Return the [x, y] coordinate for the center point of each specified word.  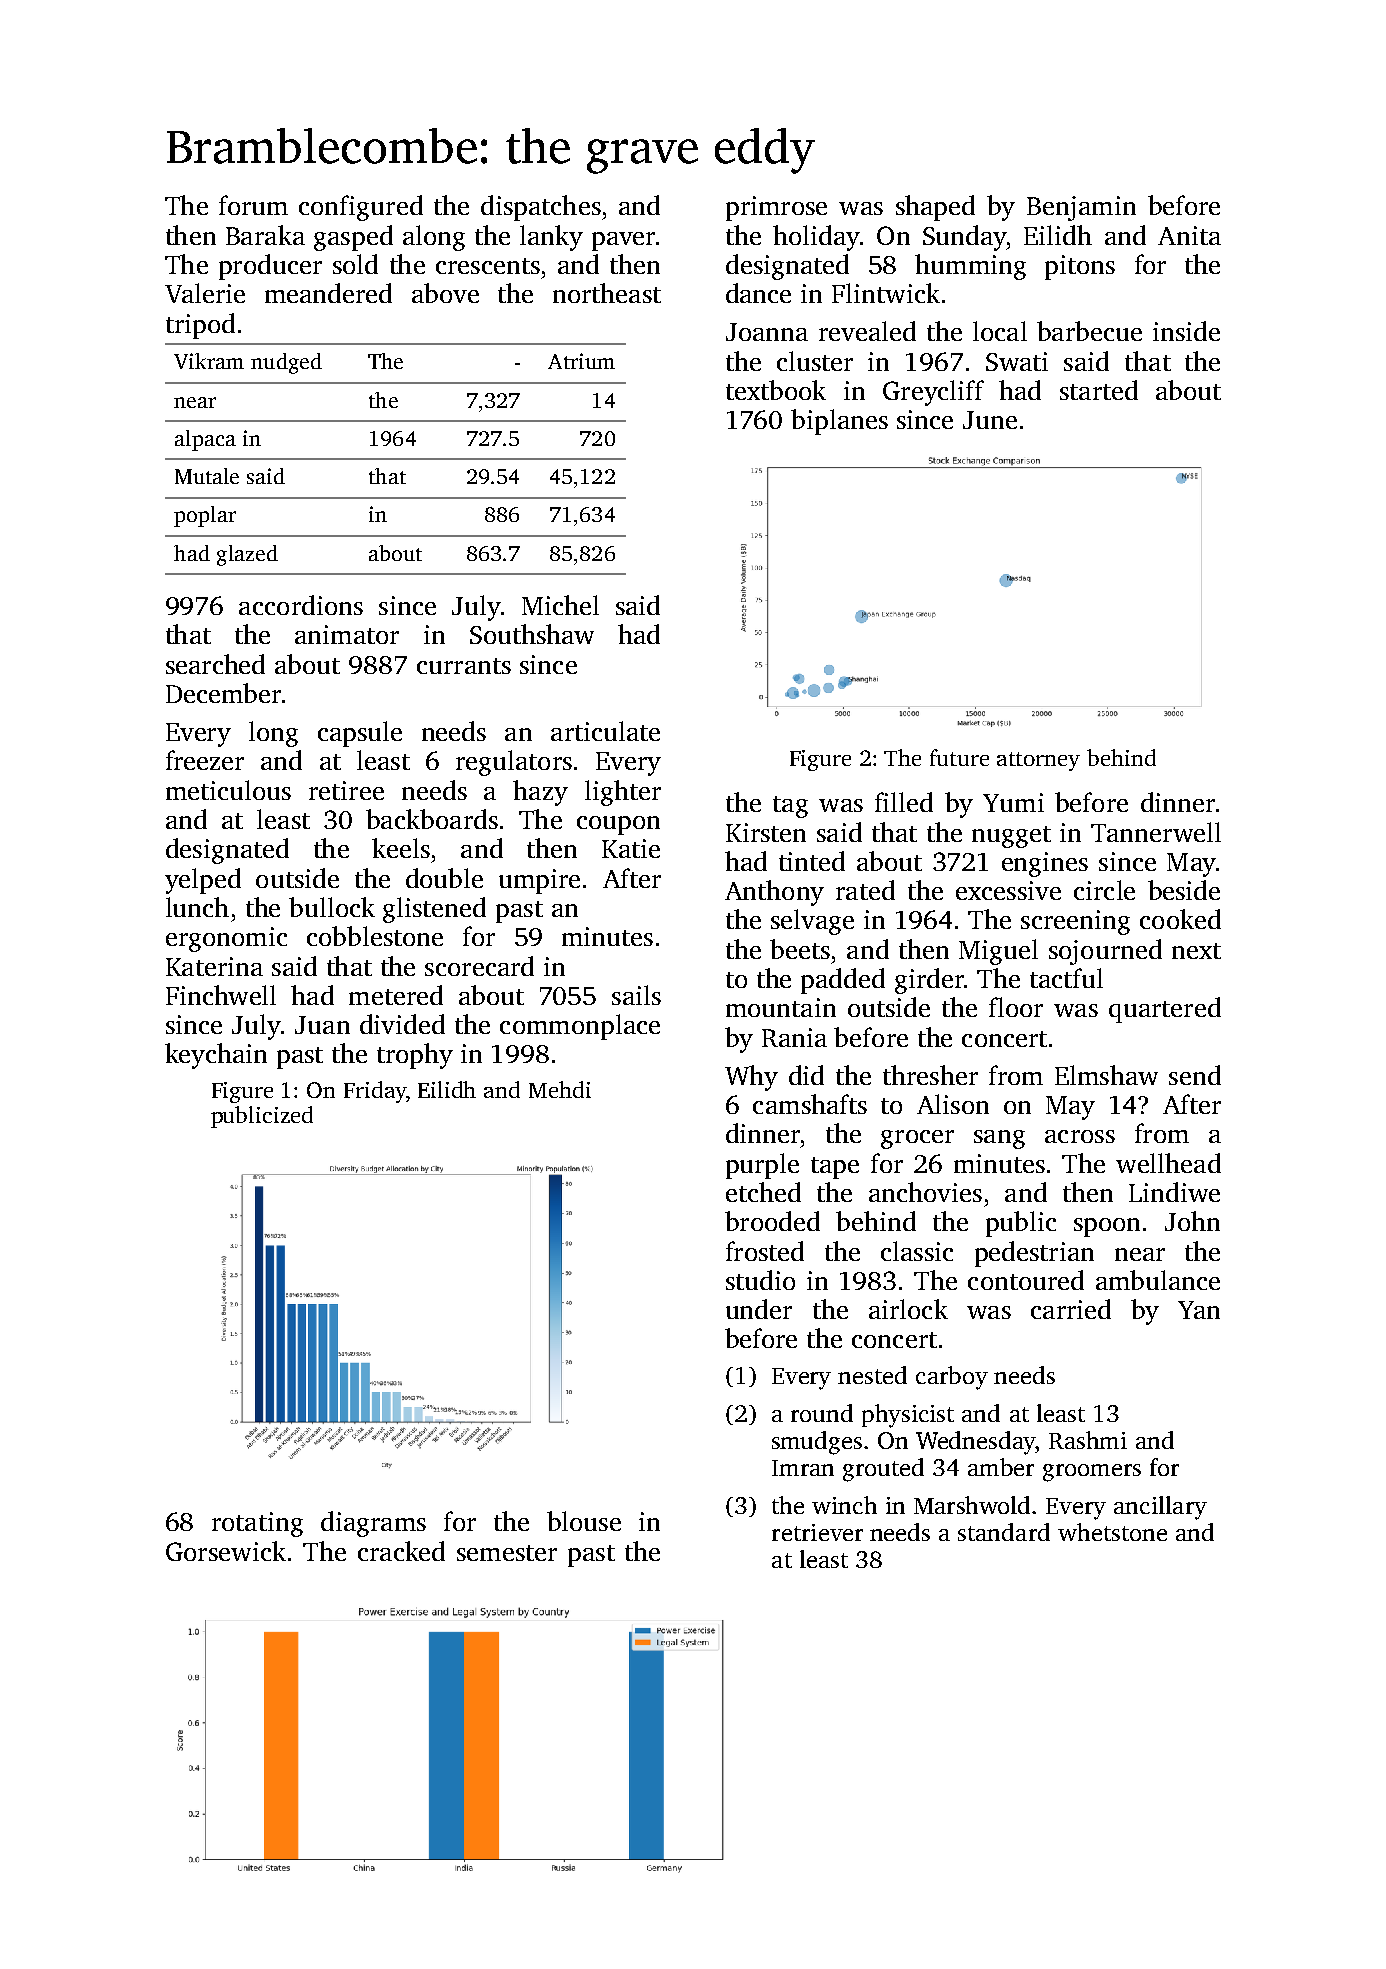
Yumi [1013, 802]
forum [253, 205]
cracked [401, 1551]
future [959, 757]
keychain [216, 1056]
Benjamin [1081, 208]
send [1195, 1075]
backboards [432, 819]
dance [758, 293]
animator [347, 634]
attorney [1038, 761]
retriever [817, 1532]
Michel [560, 605]
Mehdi [560, 1089]
